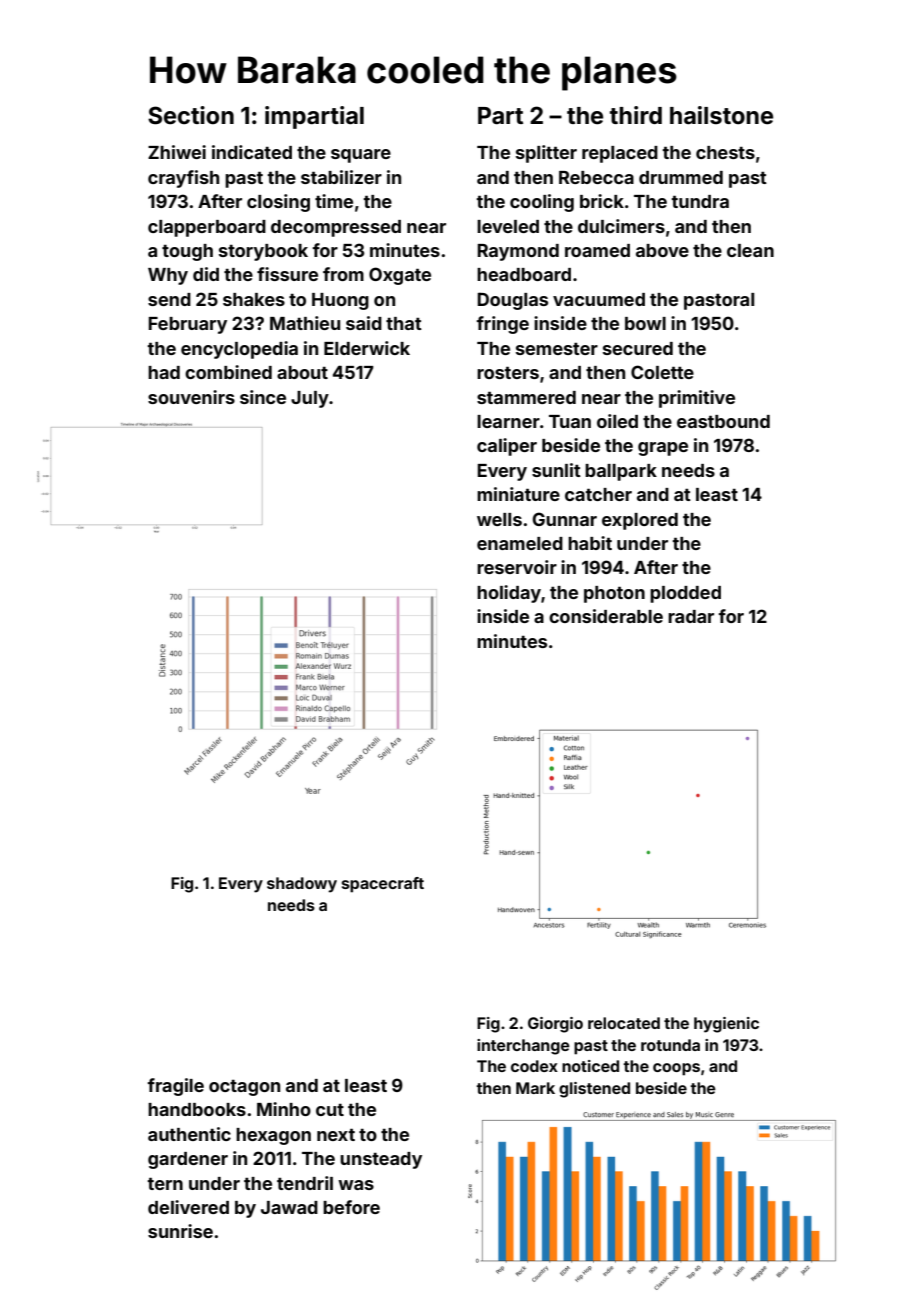  What do you see at coordinates (691, 616) in the image?
I see `radar` at bounding box center [691, 616].
